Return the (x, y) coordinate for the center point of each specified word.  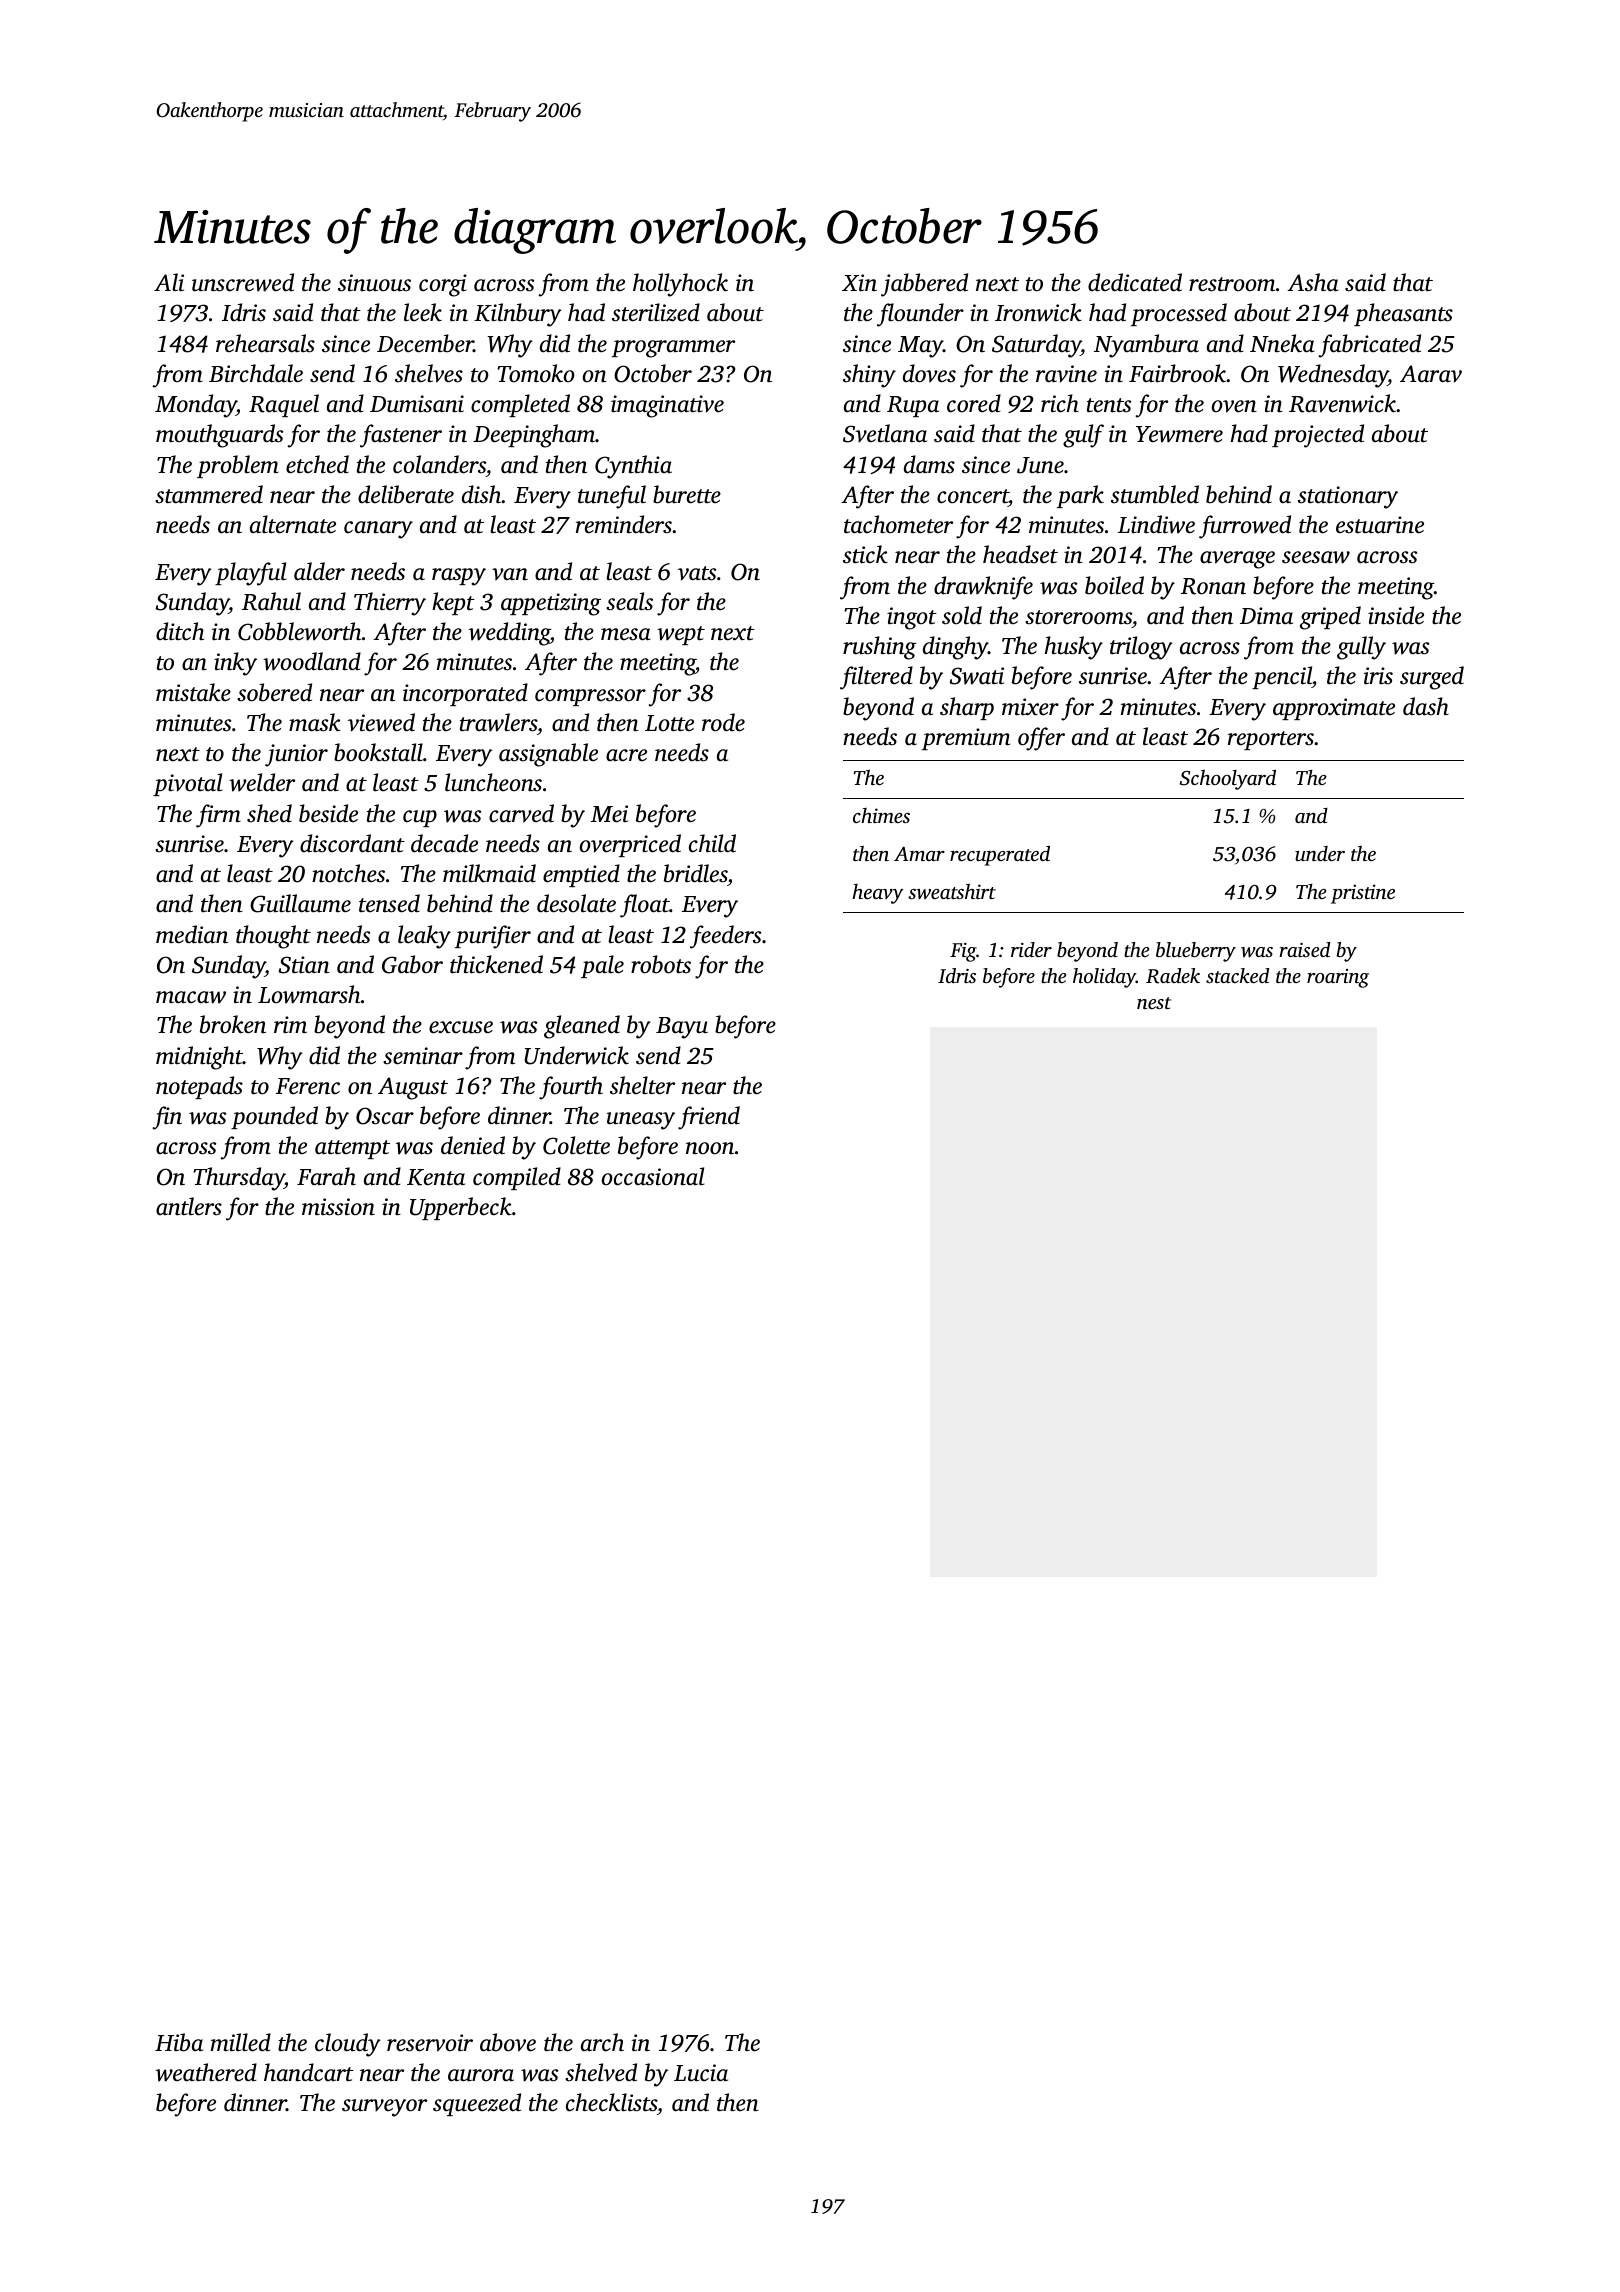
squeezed (477, 2104)
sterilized (656, 312)
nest (1154, 1003)
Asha (1313, 282)
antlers (189, 1206)
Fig (963, 952)
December (425, 343)
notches (348, 873)
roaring (1338, 978)
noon (710, 1148)
